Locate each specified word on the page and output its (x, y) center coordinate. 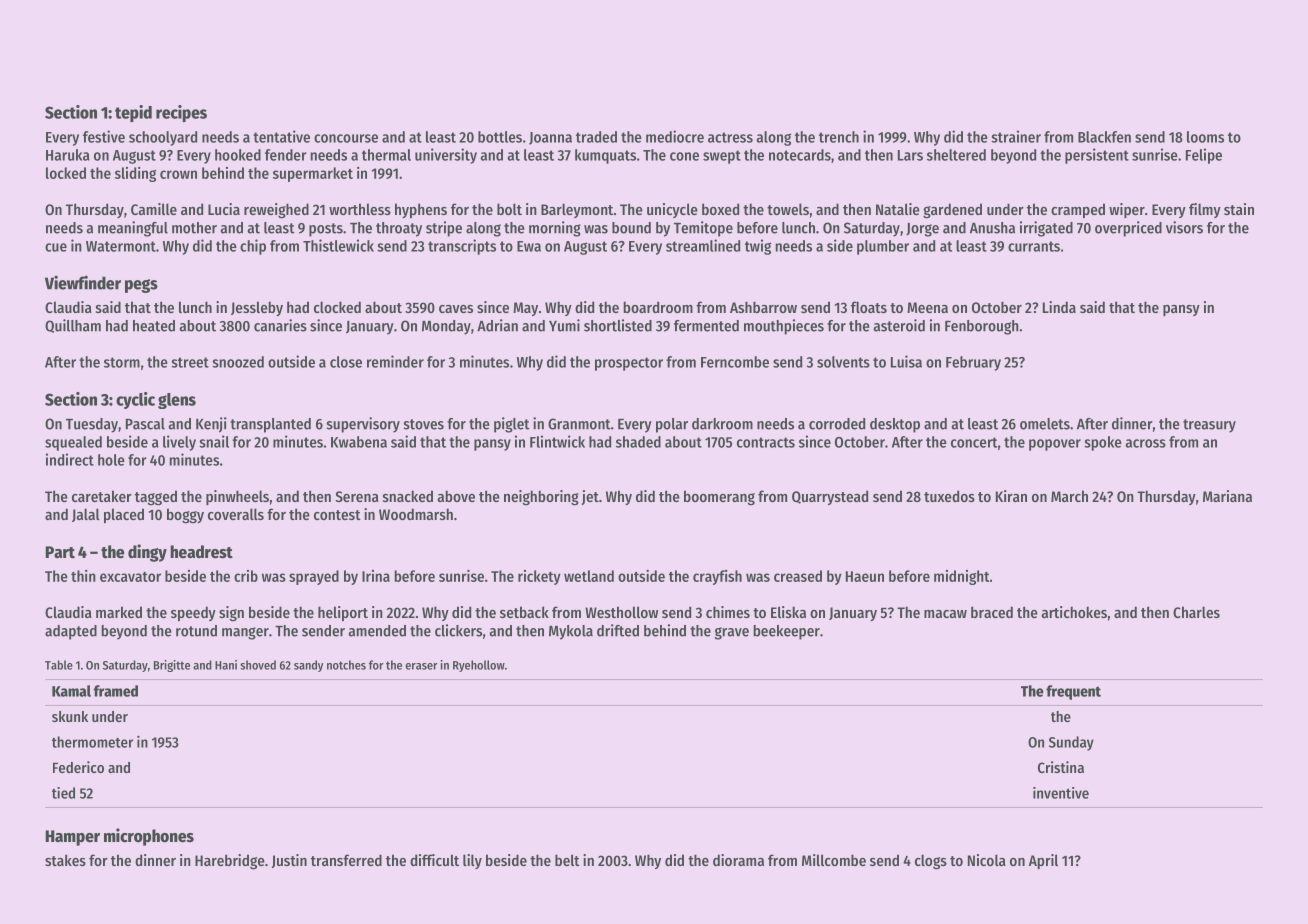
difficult (434, 860)
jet (590, 497)
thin (83, 576)
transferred (346, 860)
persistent (1097, 156)
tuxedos (949, 496)
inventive (1061, 793)
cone (684, 156)
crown (178, 174)
